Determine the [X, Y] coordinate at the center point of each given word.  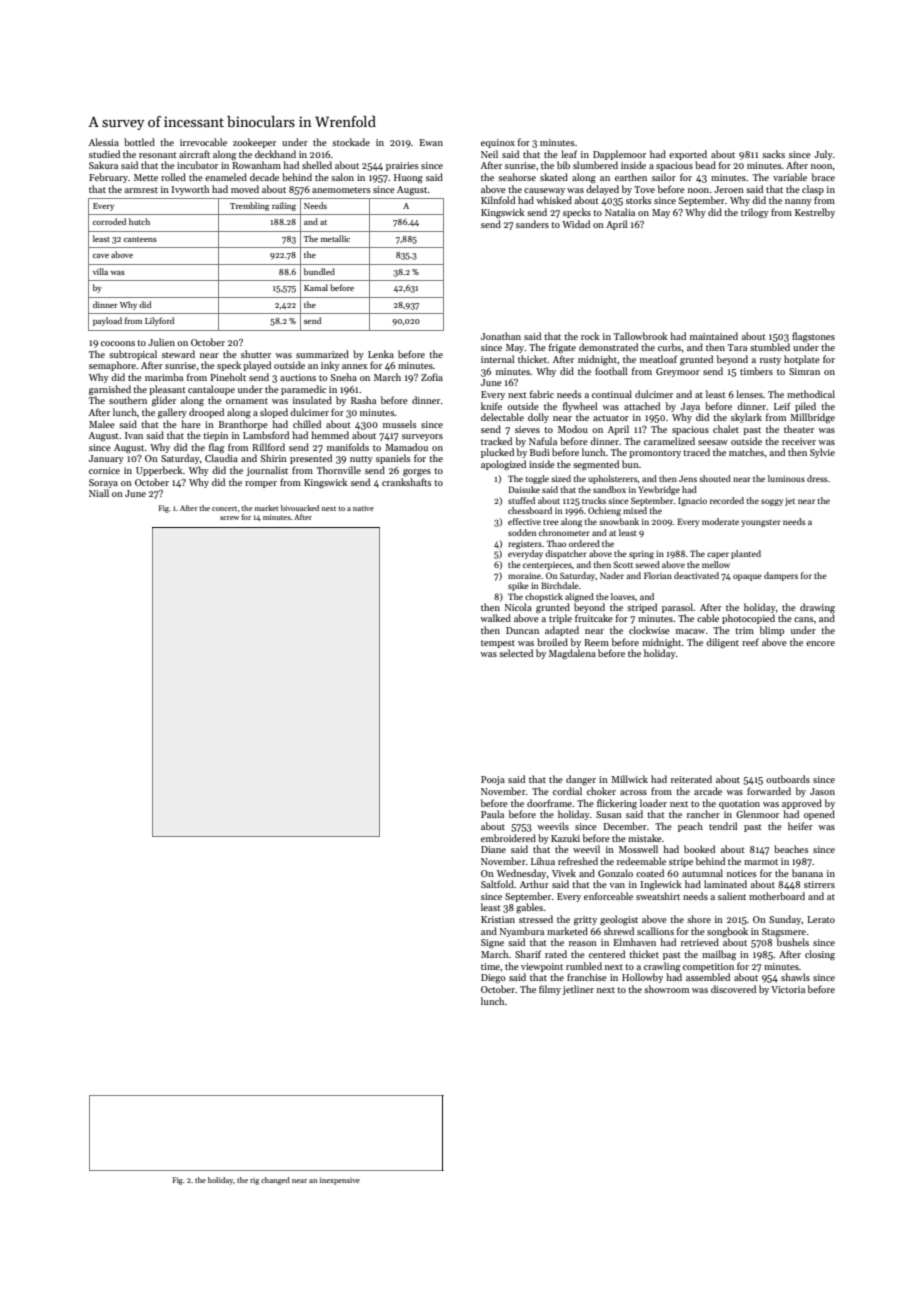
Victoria [788, 989]
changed [275, 1181]
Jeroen [729, 189]
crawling [662, 967]
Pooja [493, 780]
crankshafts [406, 482]
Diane [493, 849]
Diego [493, 979]
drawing [817, 608]
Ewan [431, 142]
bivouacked [300, 508]
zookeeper [254, 143]
